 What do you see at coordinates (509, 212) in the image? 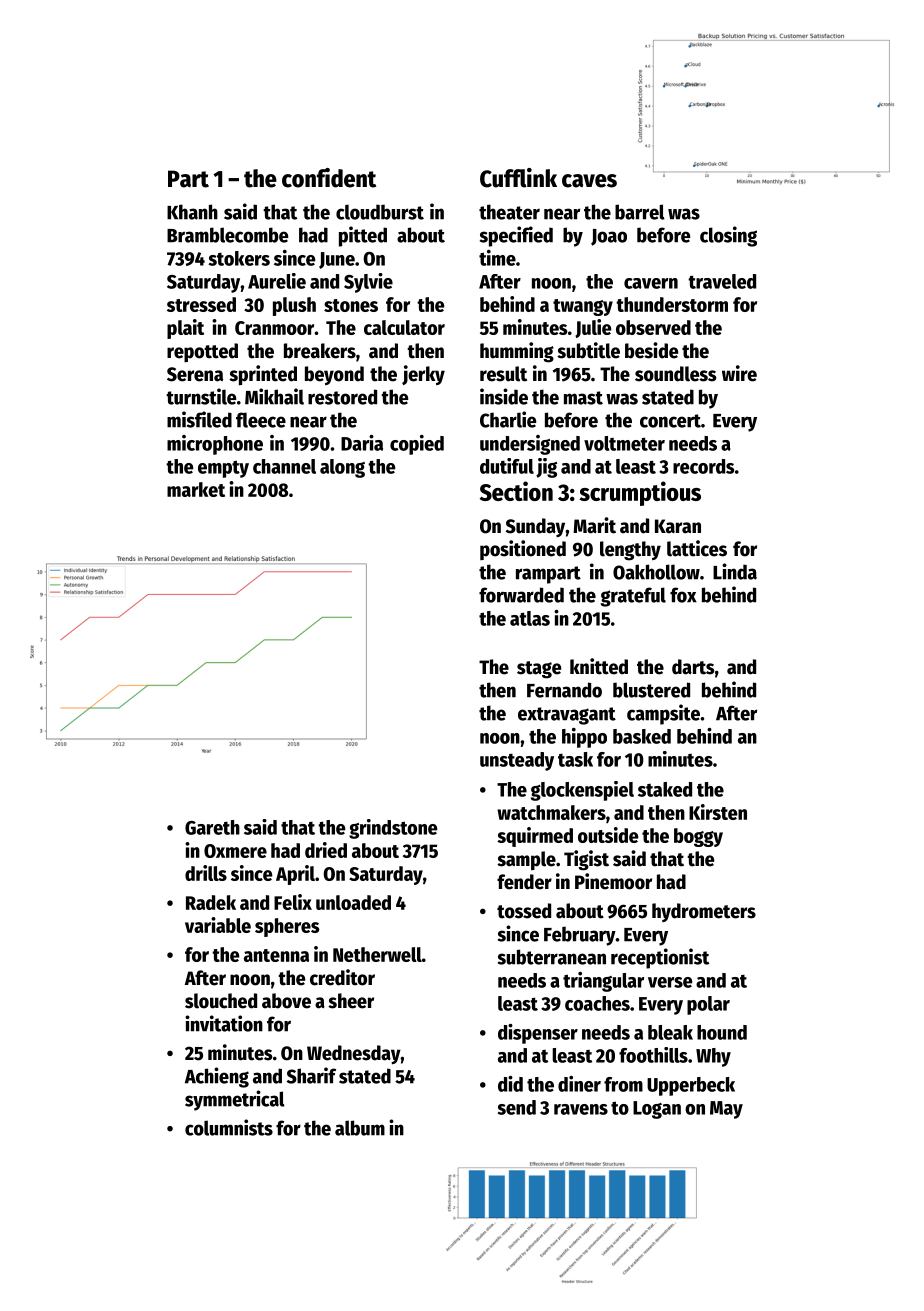
I see `theater` at bounding box center [509, 212].
